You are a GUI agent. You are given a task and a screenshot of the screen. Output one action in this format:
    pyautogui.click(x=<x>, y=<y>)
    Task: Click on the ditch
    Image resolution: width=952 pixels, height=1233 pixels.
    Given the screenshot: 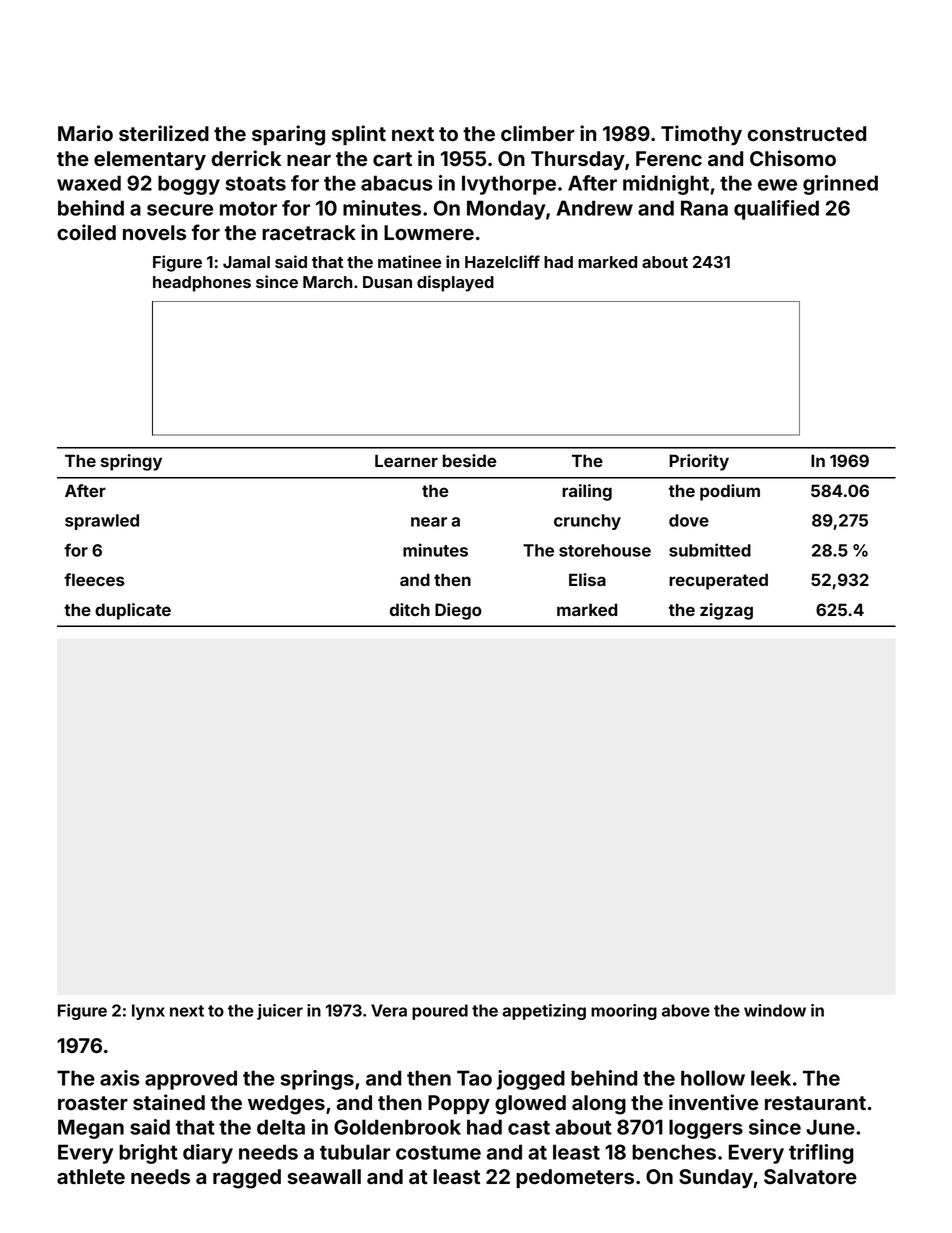 What is the action you would take?
    pyautogui.click(x=410, y=609)
